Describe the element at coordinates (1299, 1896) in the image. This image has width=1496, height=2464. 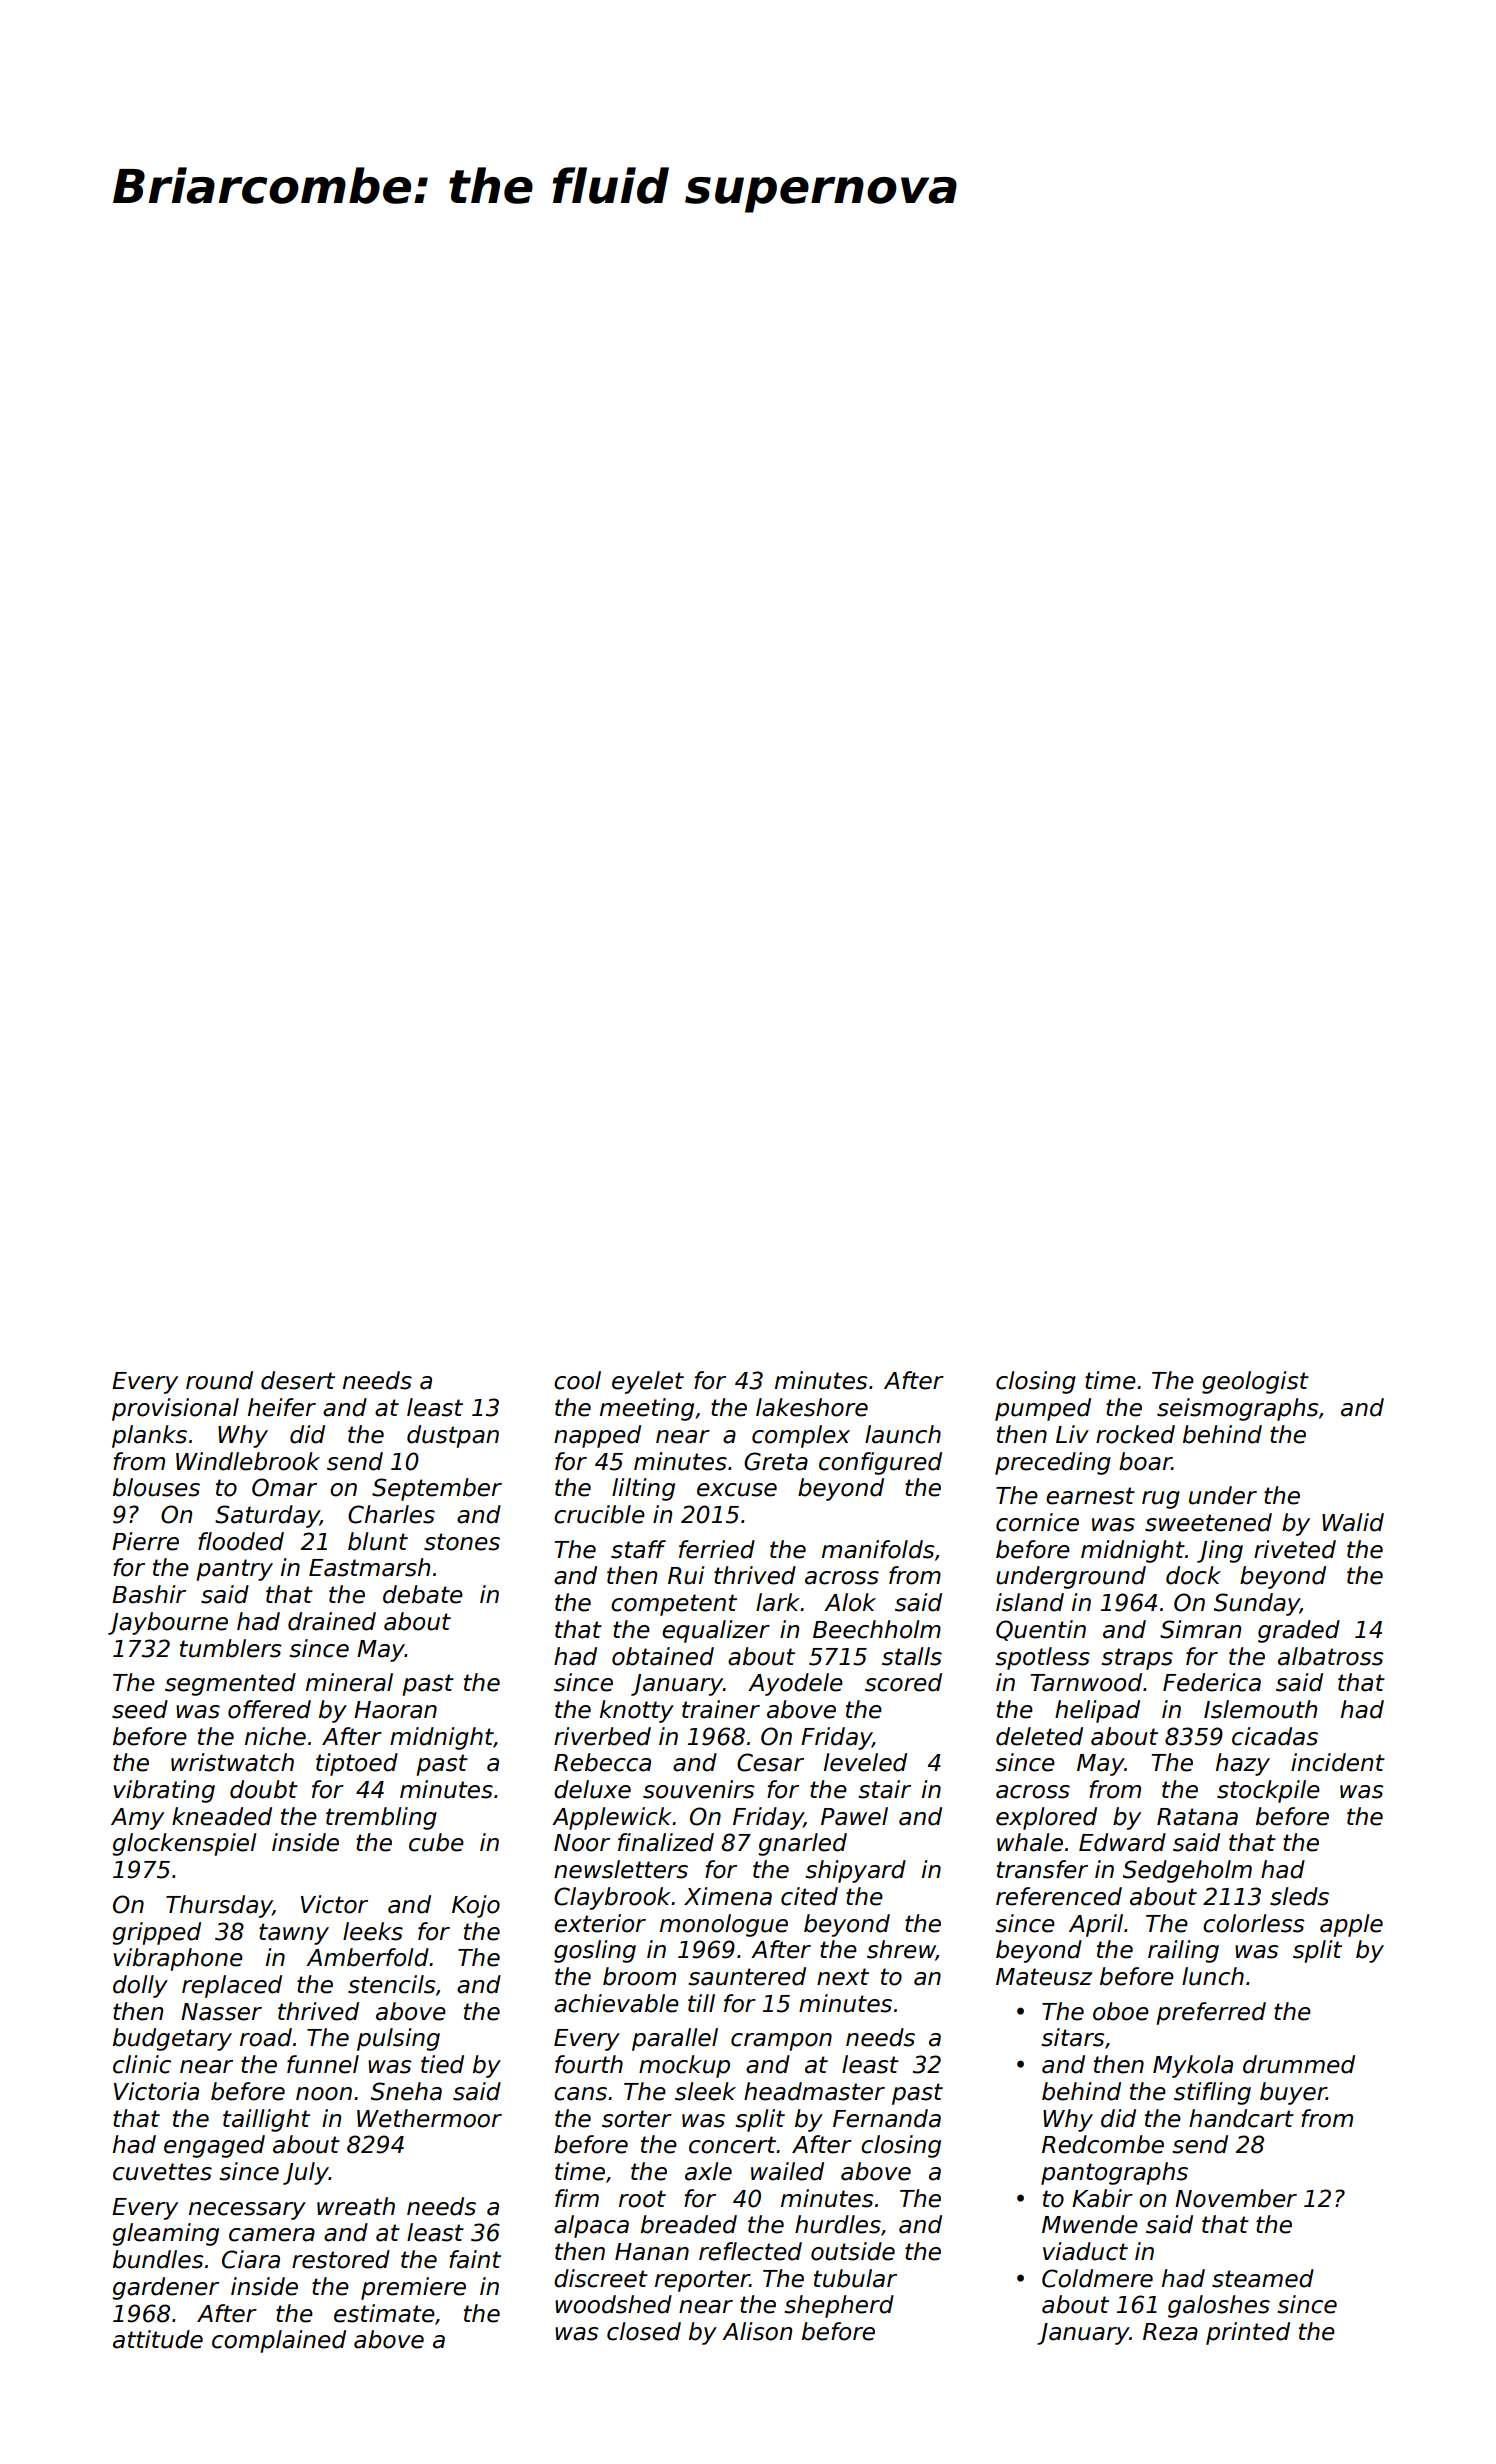
I see `sleds` at that location.
